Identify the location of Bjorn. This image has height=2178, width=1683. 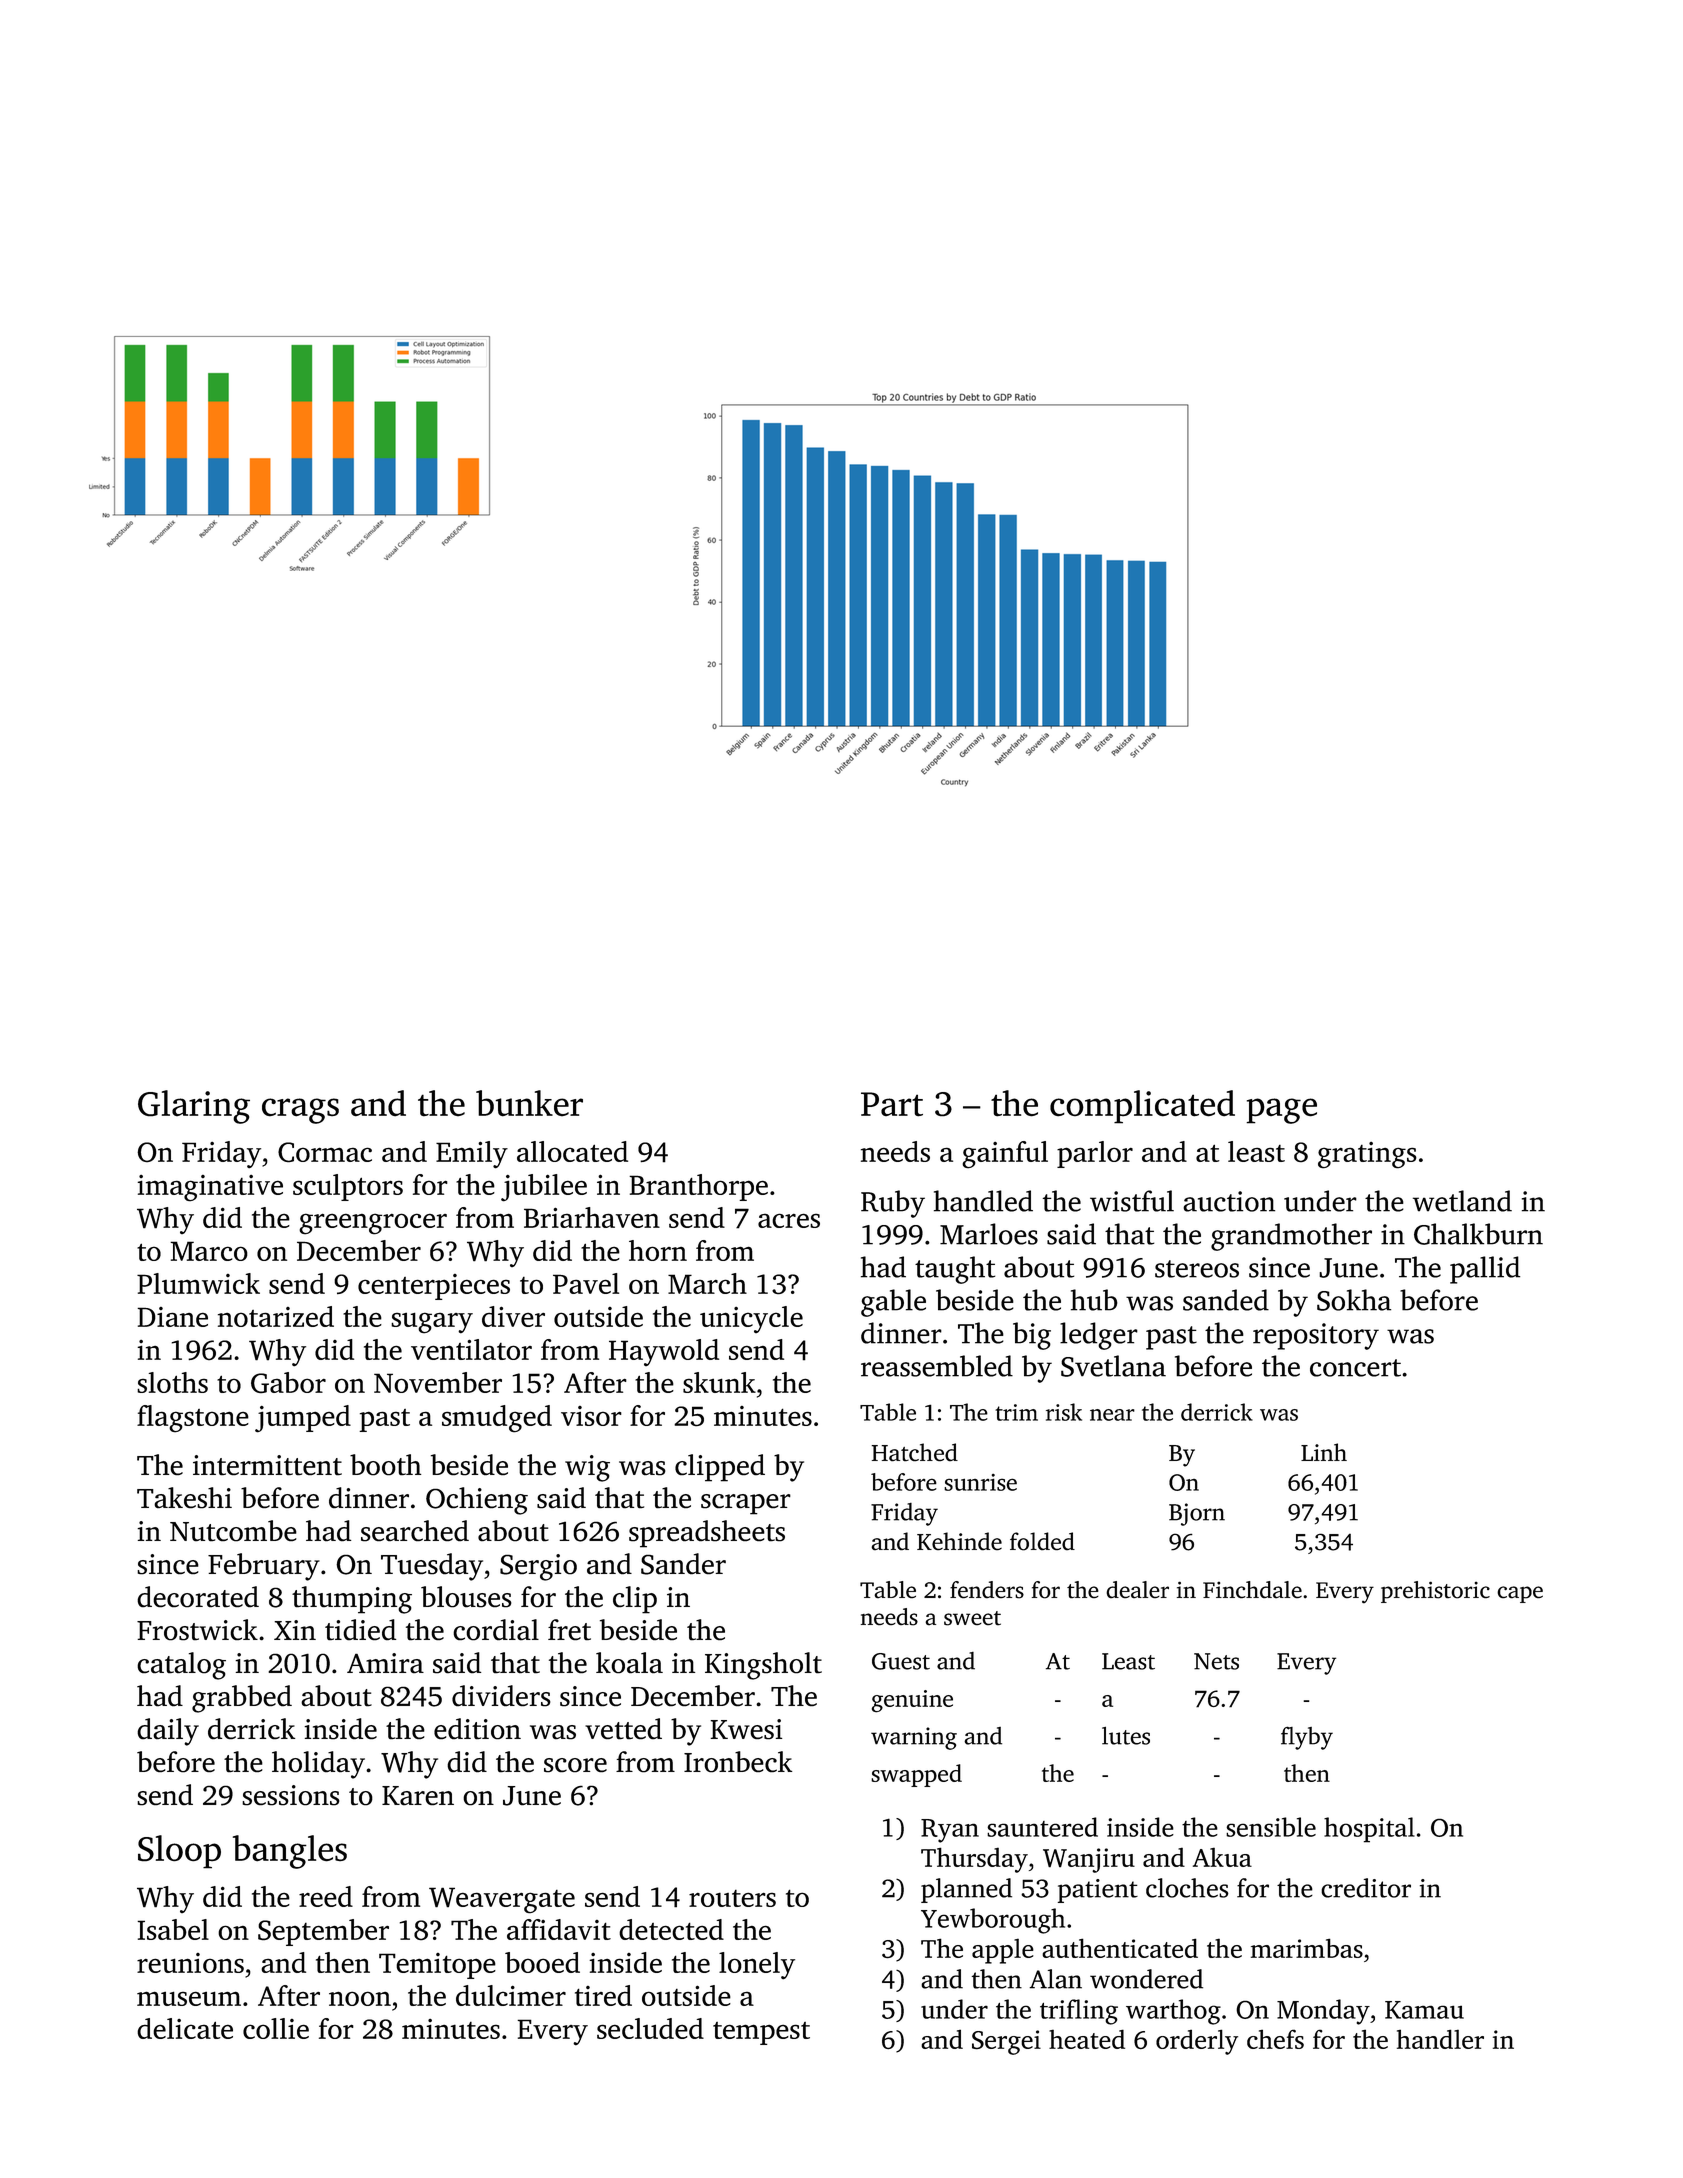
(1197, 1514).
